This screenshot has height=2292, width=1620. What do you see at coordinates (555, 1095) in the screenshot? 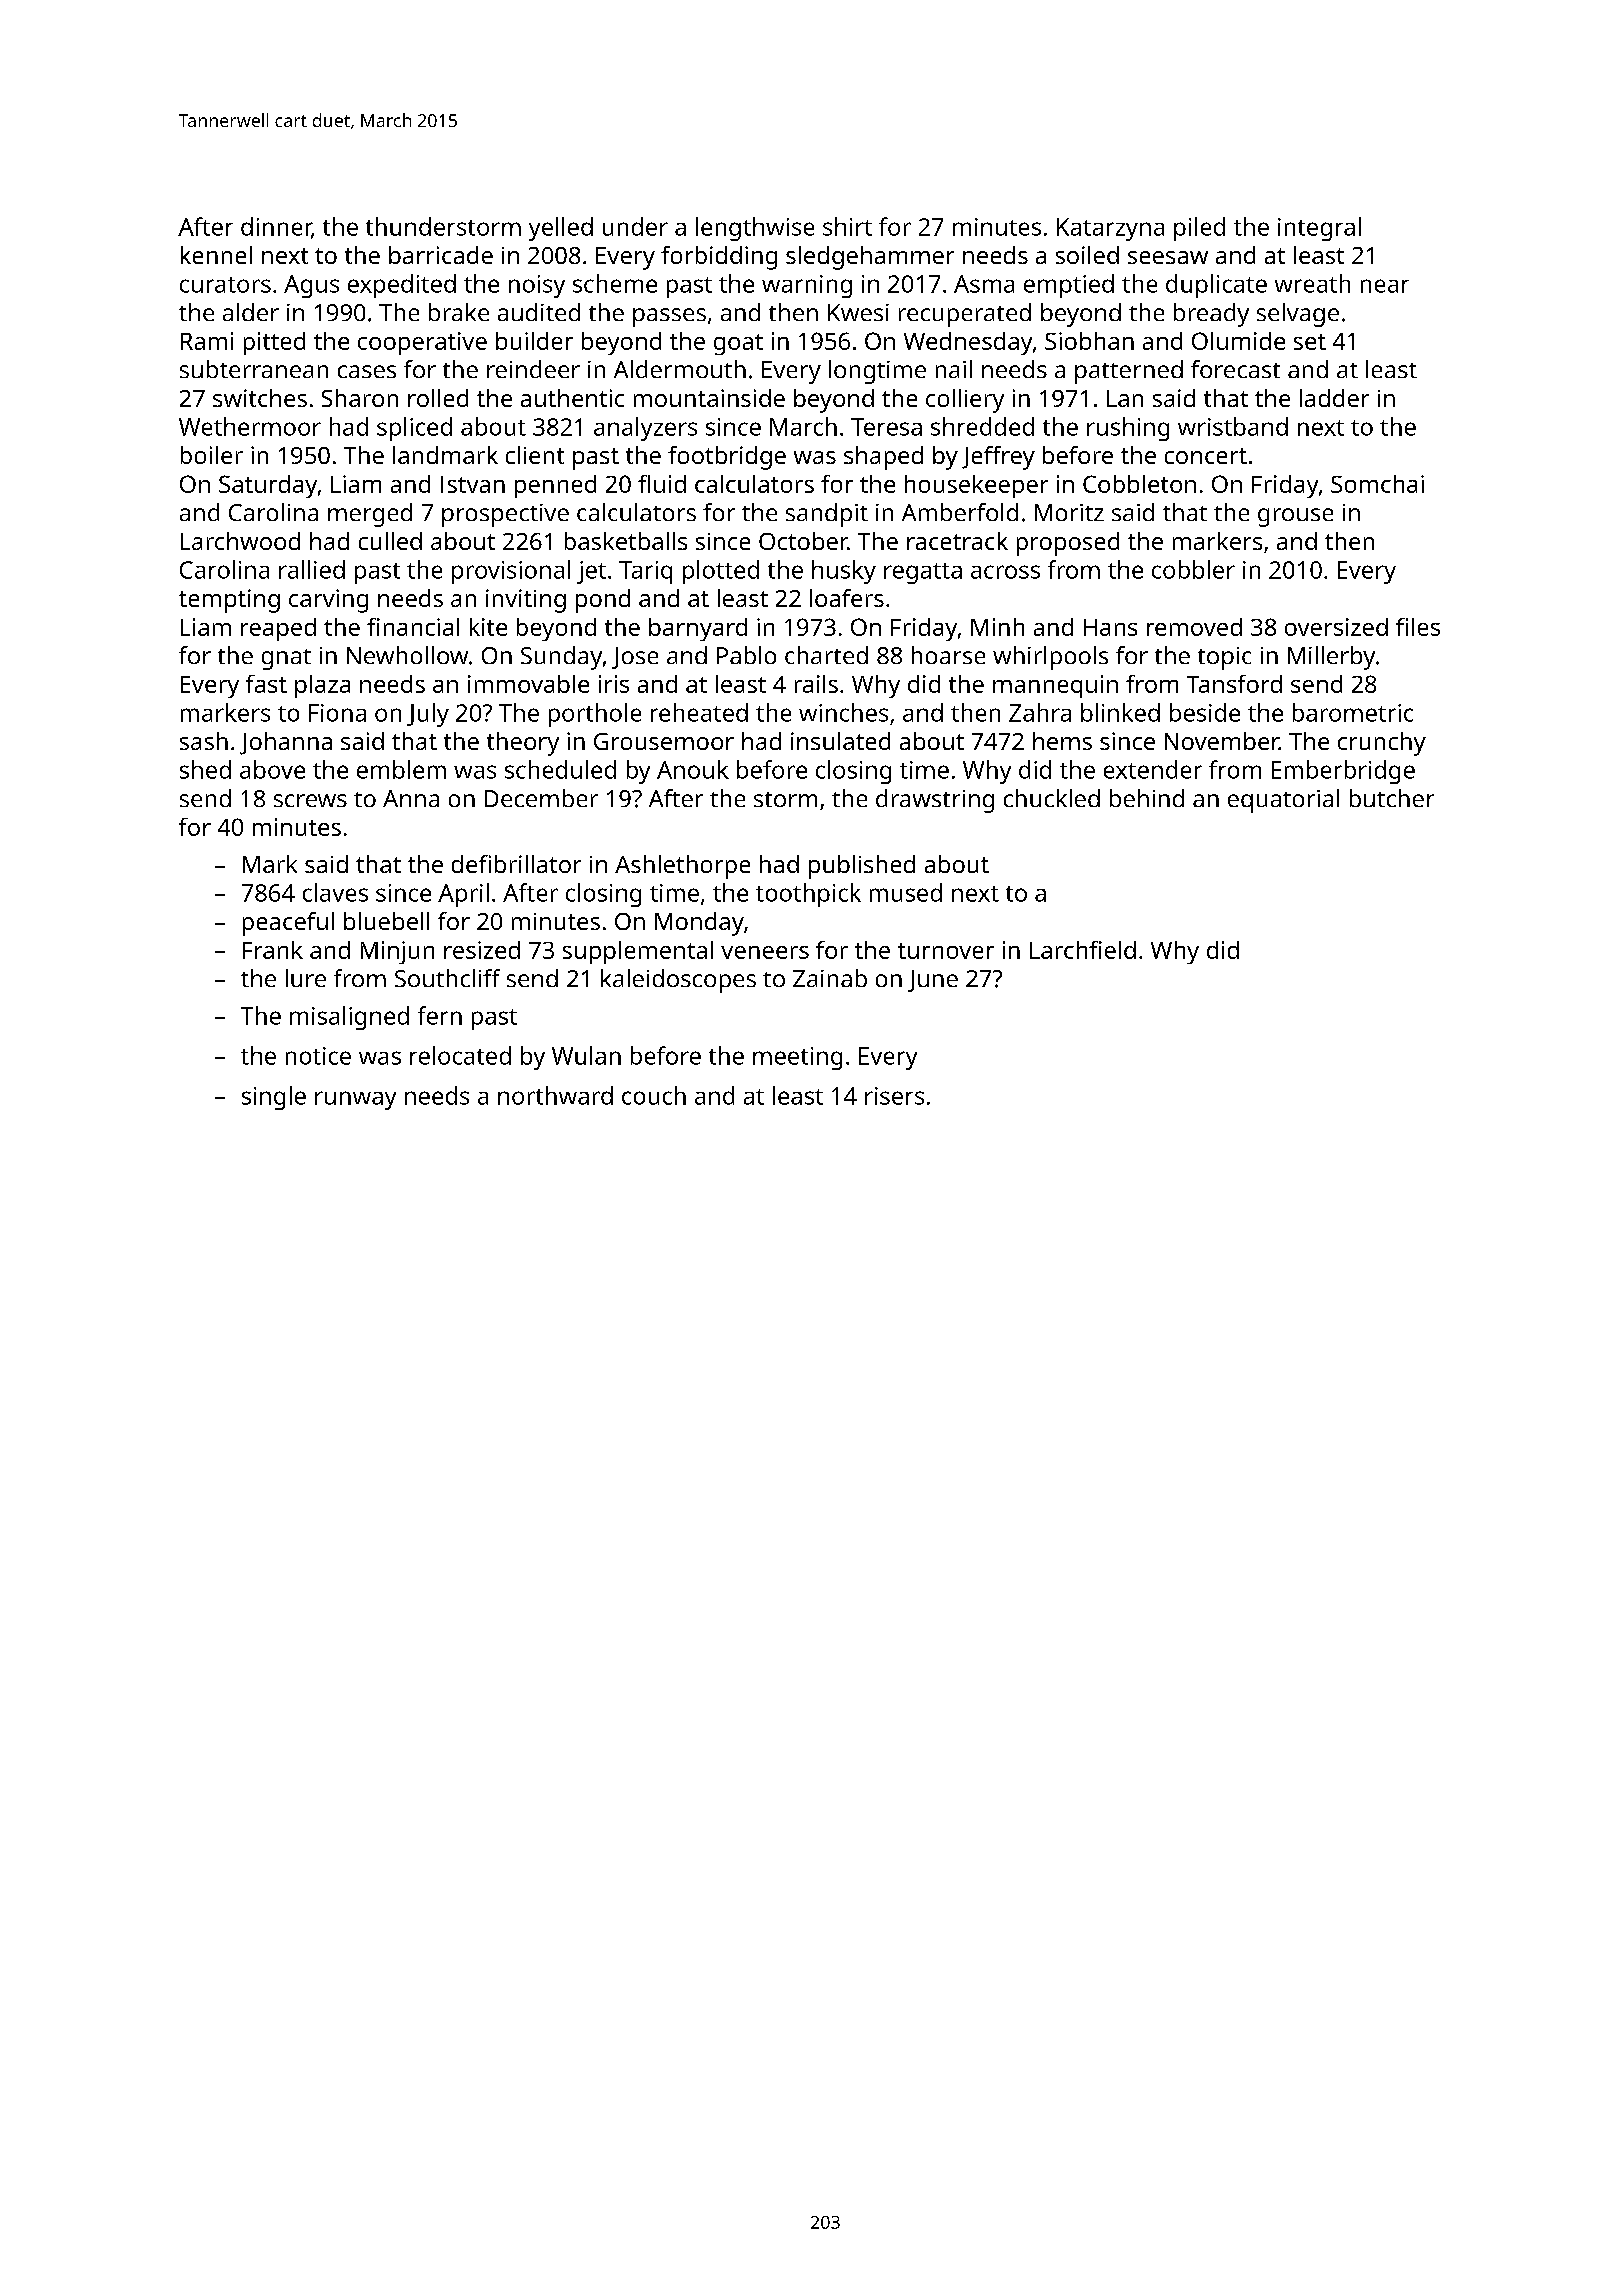
I see `northward` at bounding box center [555, 1095].
